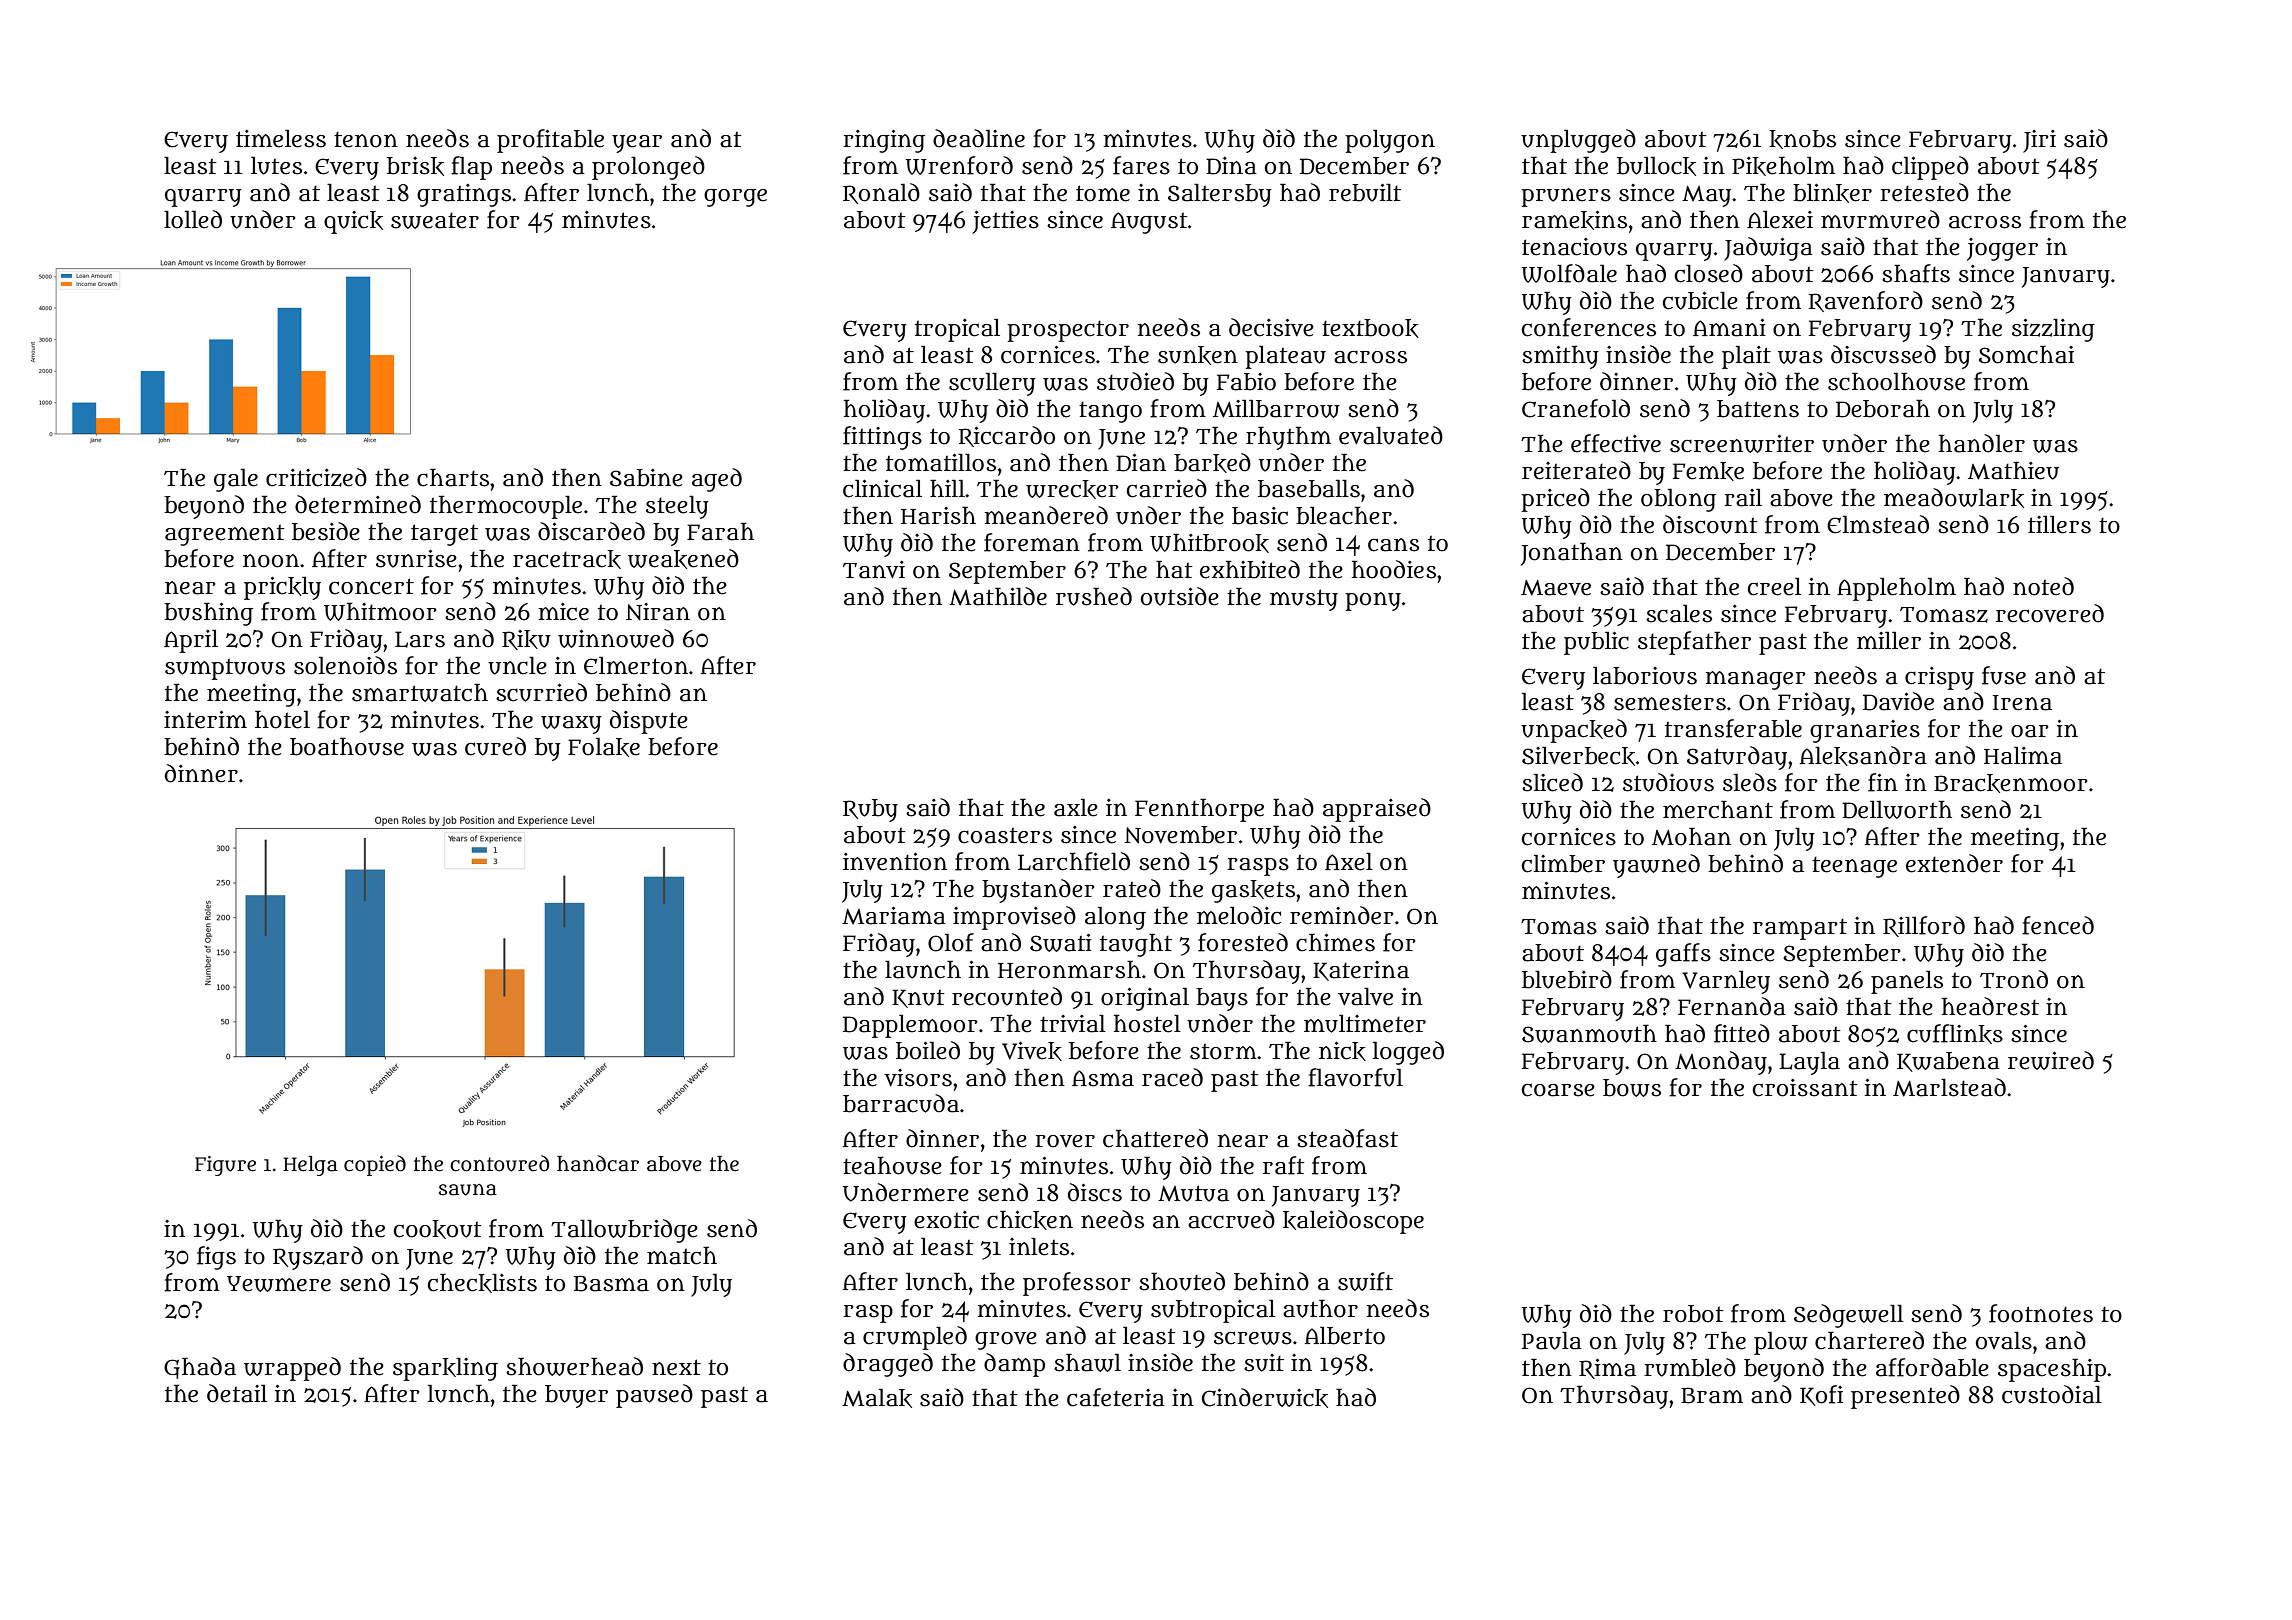 The width and height of the screenshot is (2292, 1620). What do you see at coordinates (604, 747) in the screenshot?
I see `Folake` at bounding box center [604, 747].
